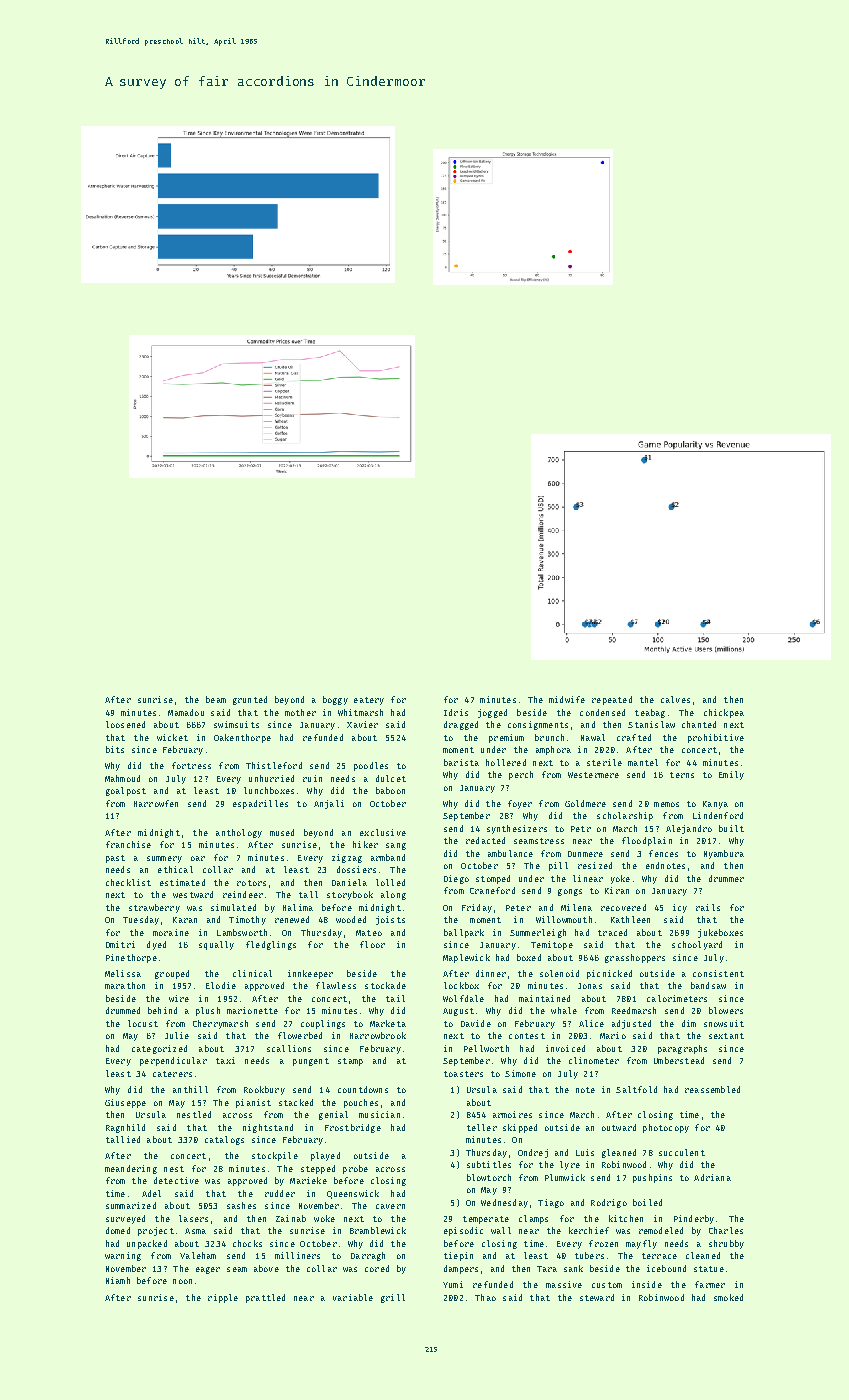  Describe the element at coordinates (353, 1194) in the document. I see `Queenswick` at that location.
